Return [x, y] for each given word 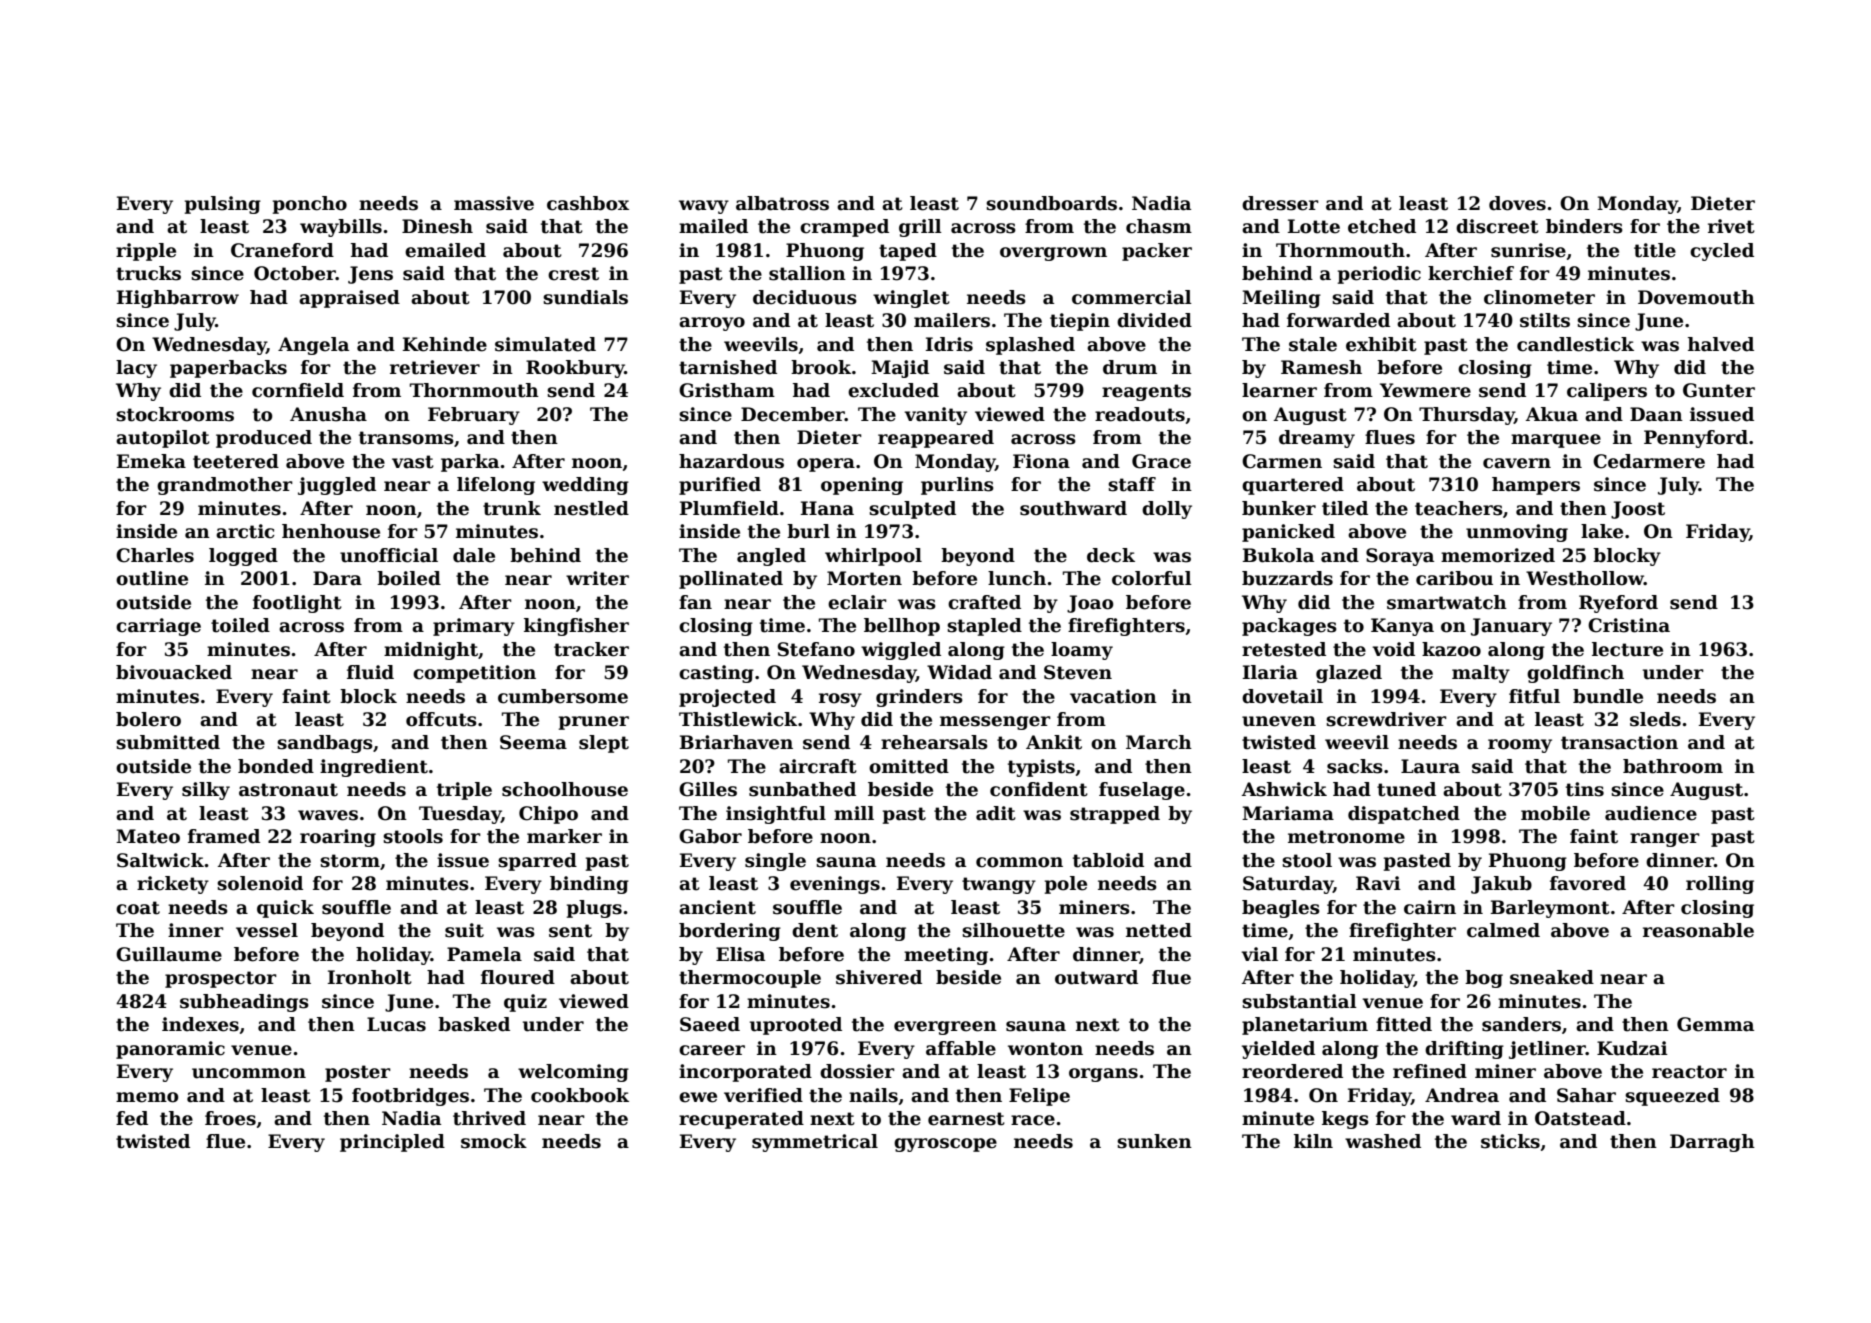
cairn [1430, 907]
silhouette [1013, 930]
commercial [1132, 297]
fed [132, 1118]
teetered [236, 461]
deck [1111, 555]
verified [763, 1095]
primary [474, 627]
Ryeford [1618, 604]
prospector [221, 979]
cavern [1517, 463]
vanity [935, 416]
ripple [146, 252]
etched [1382, 226]
